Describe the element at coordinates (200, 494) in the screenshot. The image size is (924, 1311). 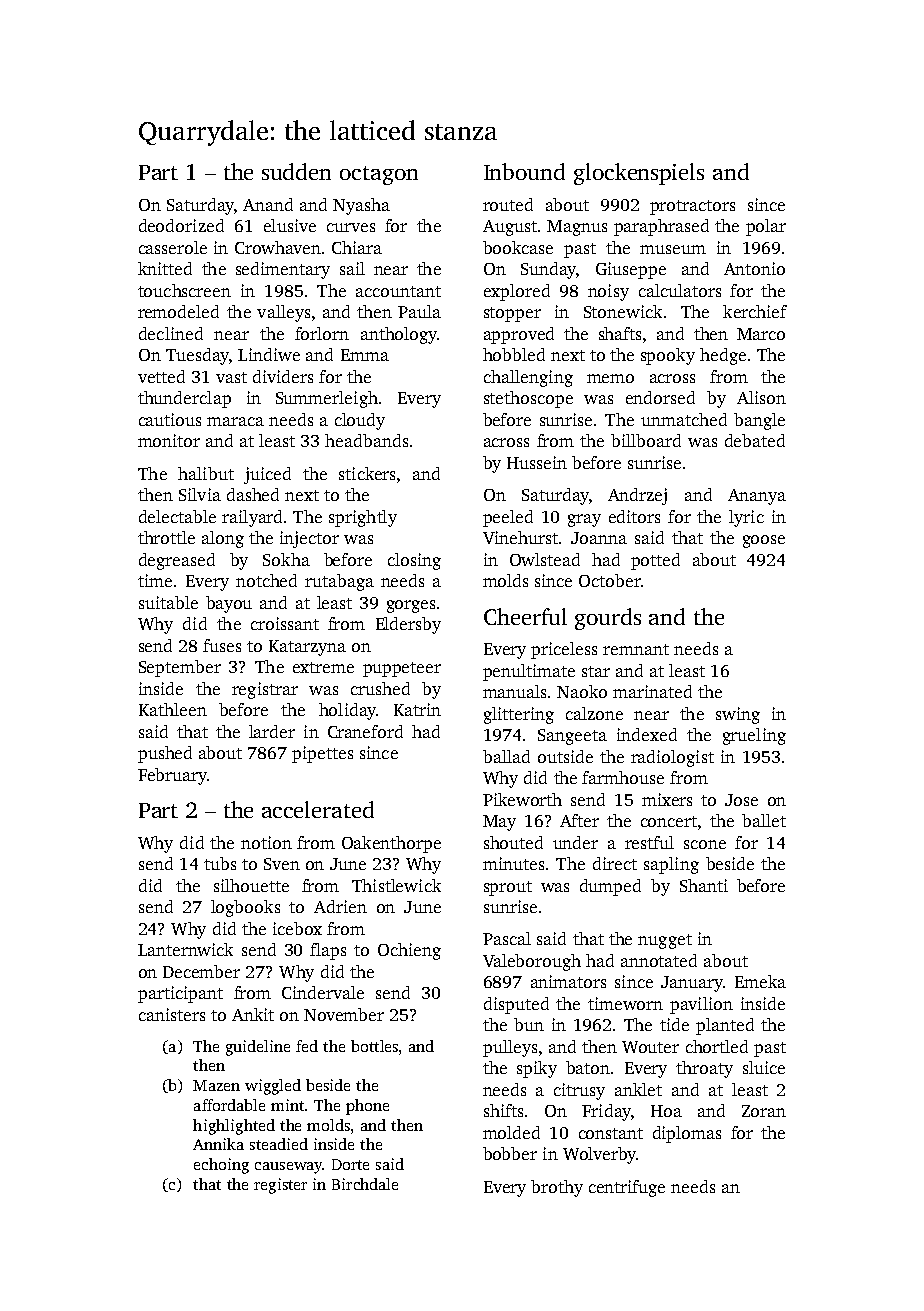
I see `Silvia` at that location.
